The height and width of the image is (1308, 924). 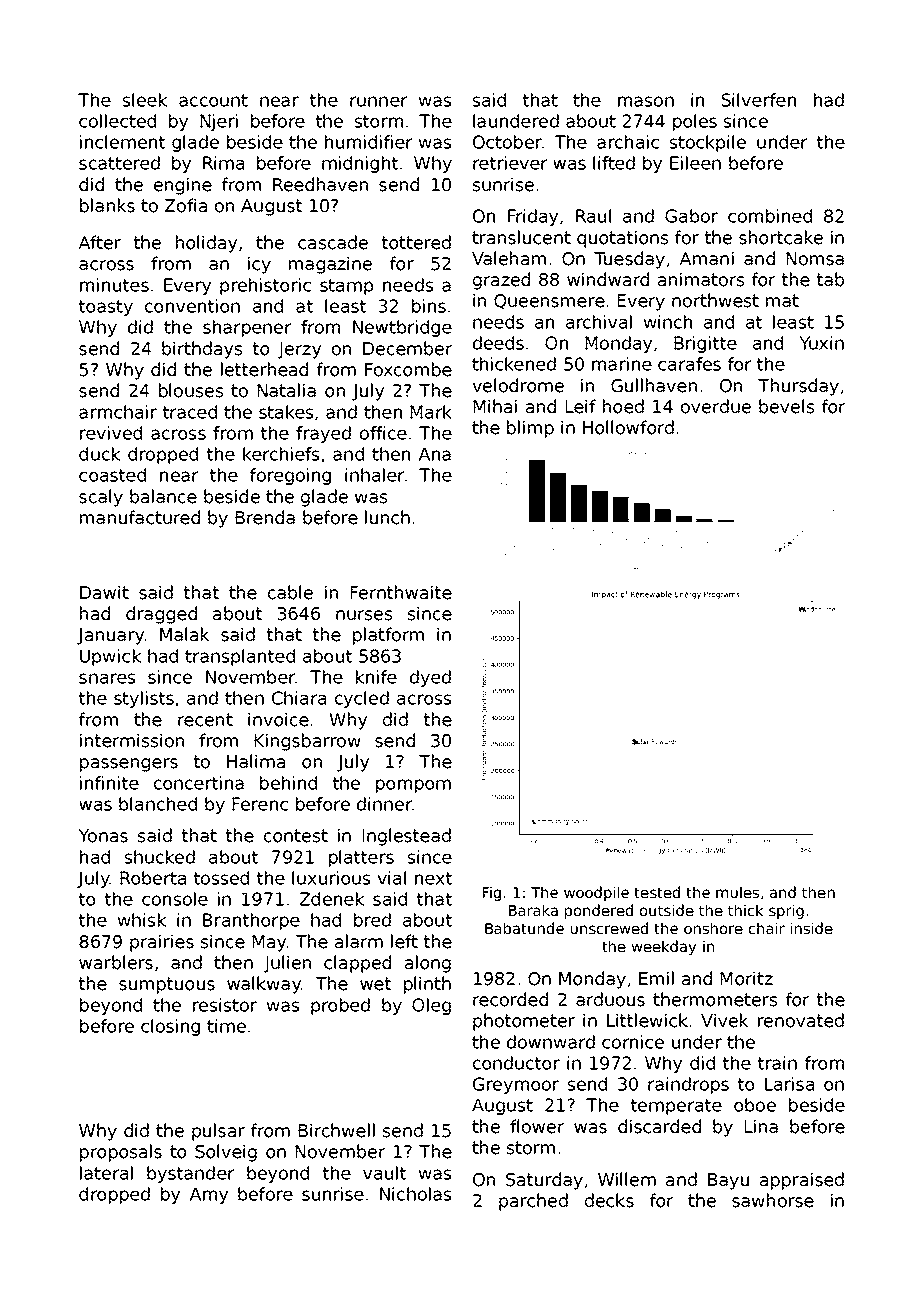 I want to click on Amy, so click(x=209, y=1195).
